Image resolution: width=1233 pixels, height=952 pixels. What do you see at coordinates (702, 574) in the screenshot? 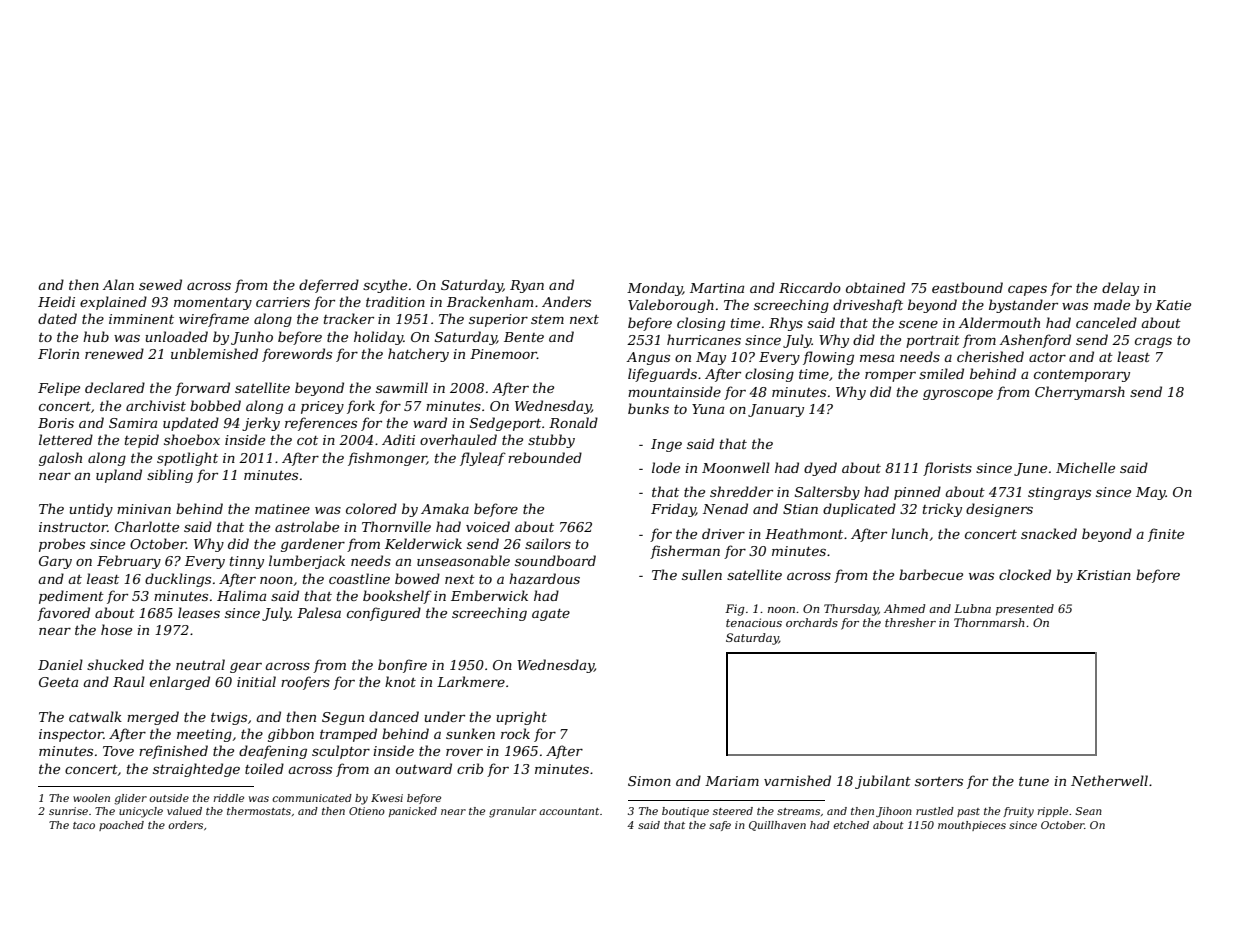
I see `sullen` at bounding box center [702, 574].
